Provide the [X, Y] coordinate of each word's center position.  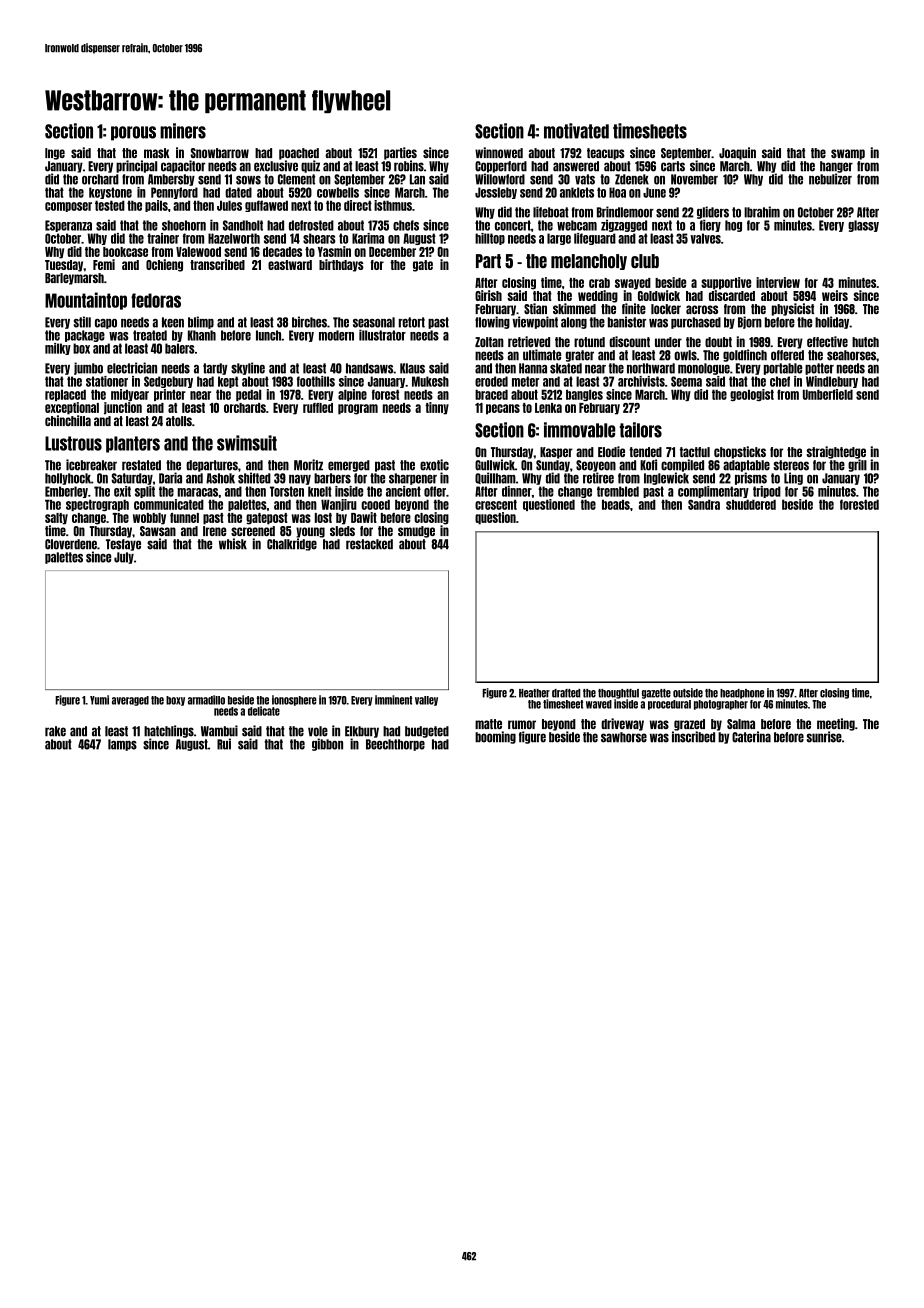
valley [426, 701]
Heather [534, 693]
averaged [130, 701]
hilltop [490, 239]
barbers [332, 478]
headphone [742, 694]
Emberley [66, 492]
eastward [290, 265]
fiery [710, 225]
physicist [793, 309]
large [559, 239]
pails [156, 206]
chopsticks [740, 452]
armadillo [206, 700]
